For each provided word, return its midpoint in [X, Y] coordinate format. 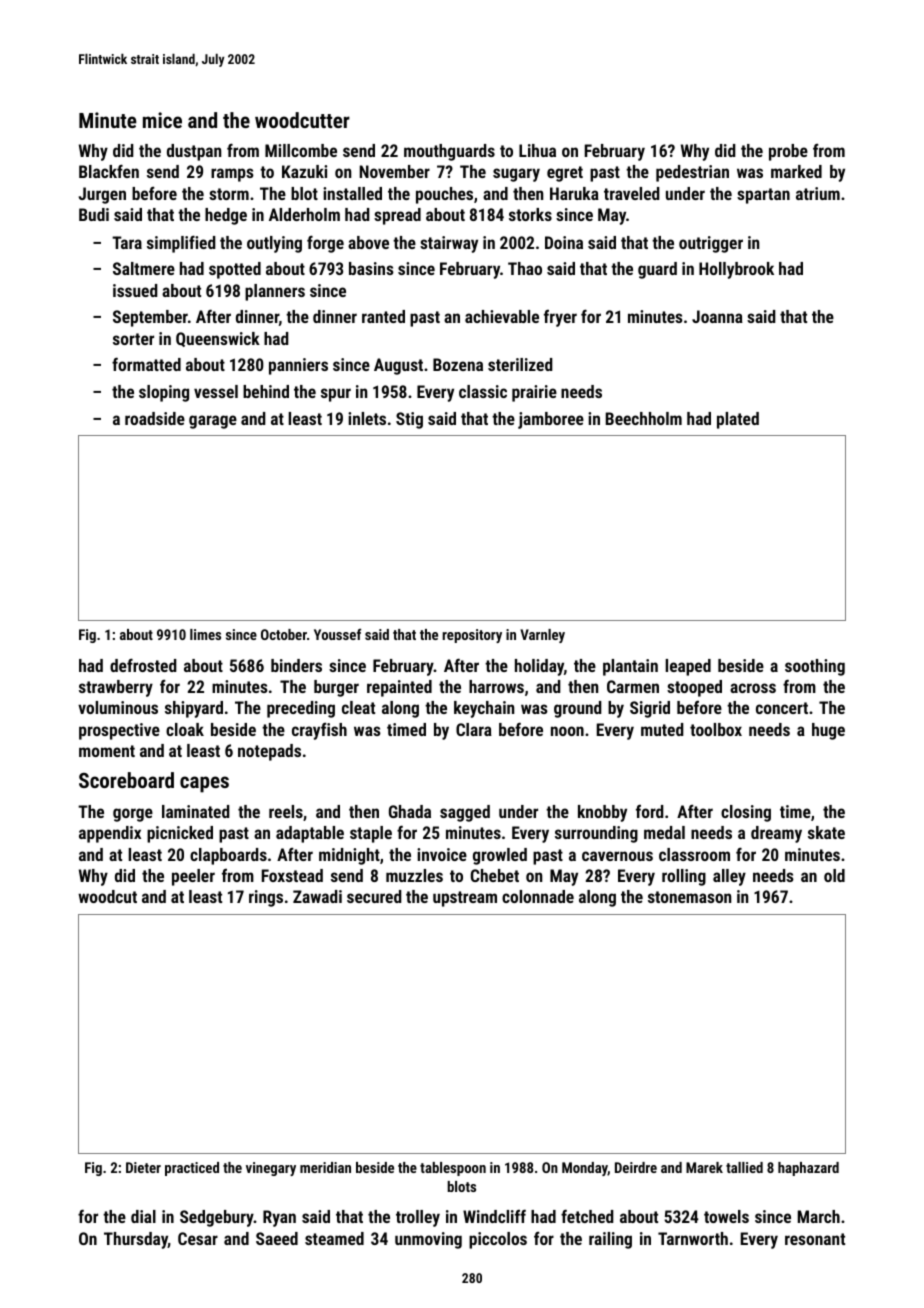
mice [162, 120]
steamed [334, 1238]
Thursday [136, 1240]
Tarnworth [693, 1238]
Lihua [537, 150]
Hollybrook [736, 270]
